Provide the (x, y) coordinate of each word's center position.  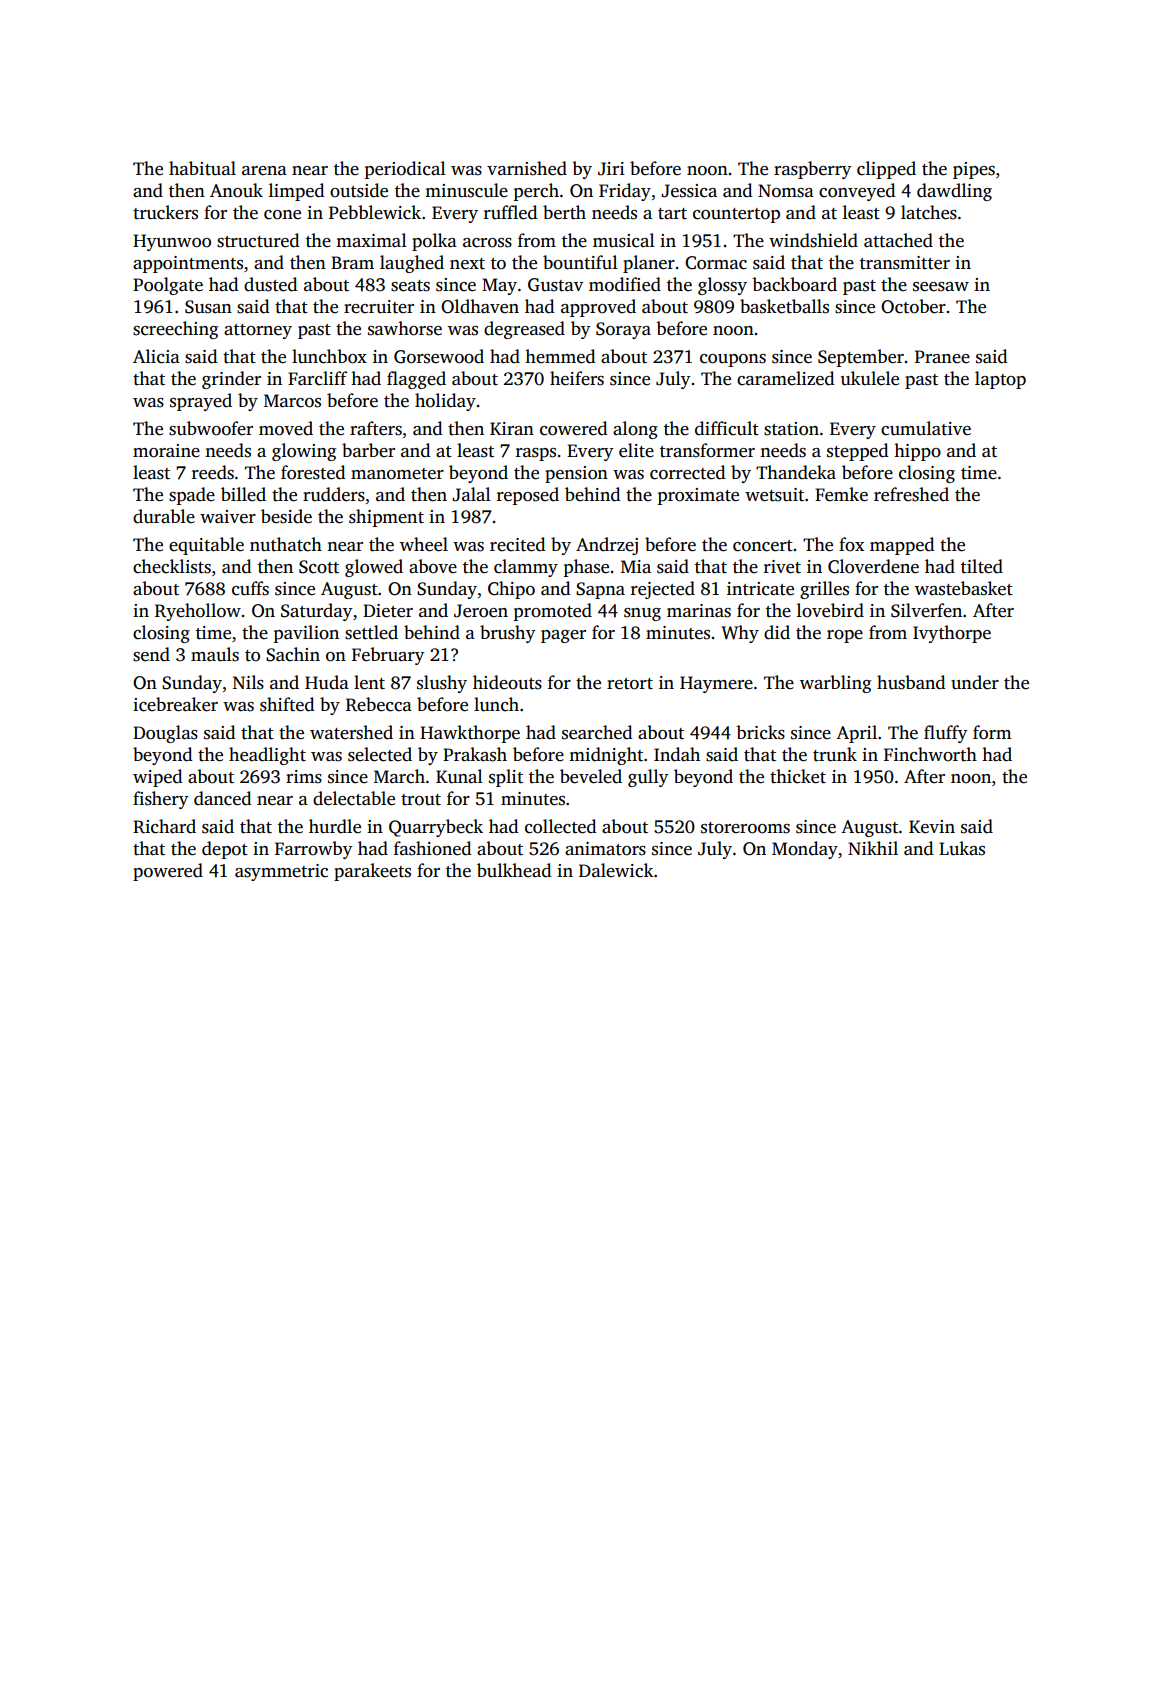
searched (597, 732)
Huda (327, 682)
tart (672, 214)
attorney (258, 331)
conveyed (857, 192)
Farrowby (314, 850)
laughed (412, 264)
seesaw (941, 287)
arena (264, 171)
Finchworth (930, 754)
